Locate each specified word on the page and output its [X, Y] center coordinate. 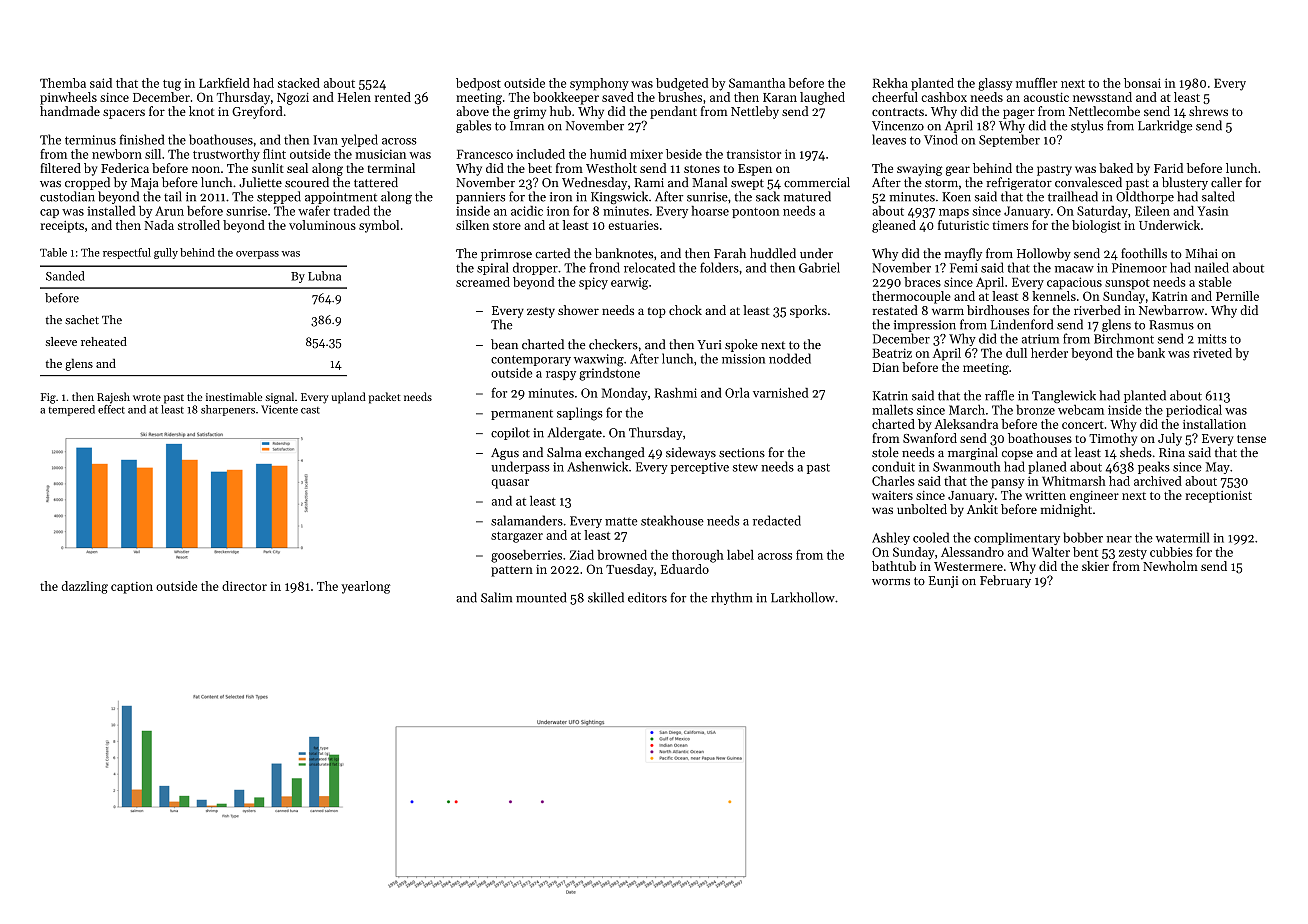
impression [925, 326]
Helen [354, 97]
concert [1083, 425]
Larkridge [1165, 126]
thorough [698, 556]
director [244, 586]
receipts [62, 227]
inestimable [234, 396]
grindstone [609, 374]
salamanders [527, 520]
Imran [527, 126]
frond [604, 267]
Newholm [1170, 566]
